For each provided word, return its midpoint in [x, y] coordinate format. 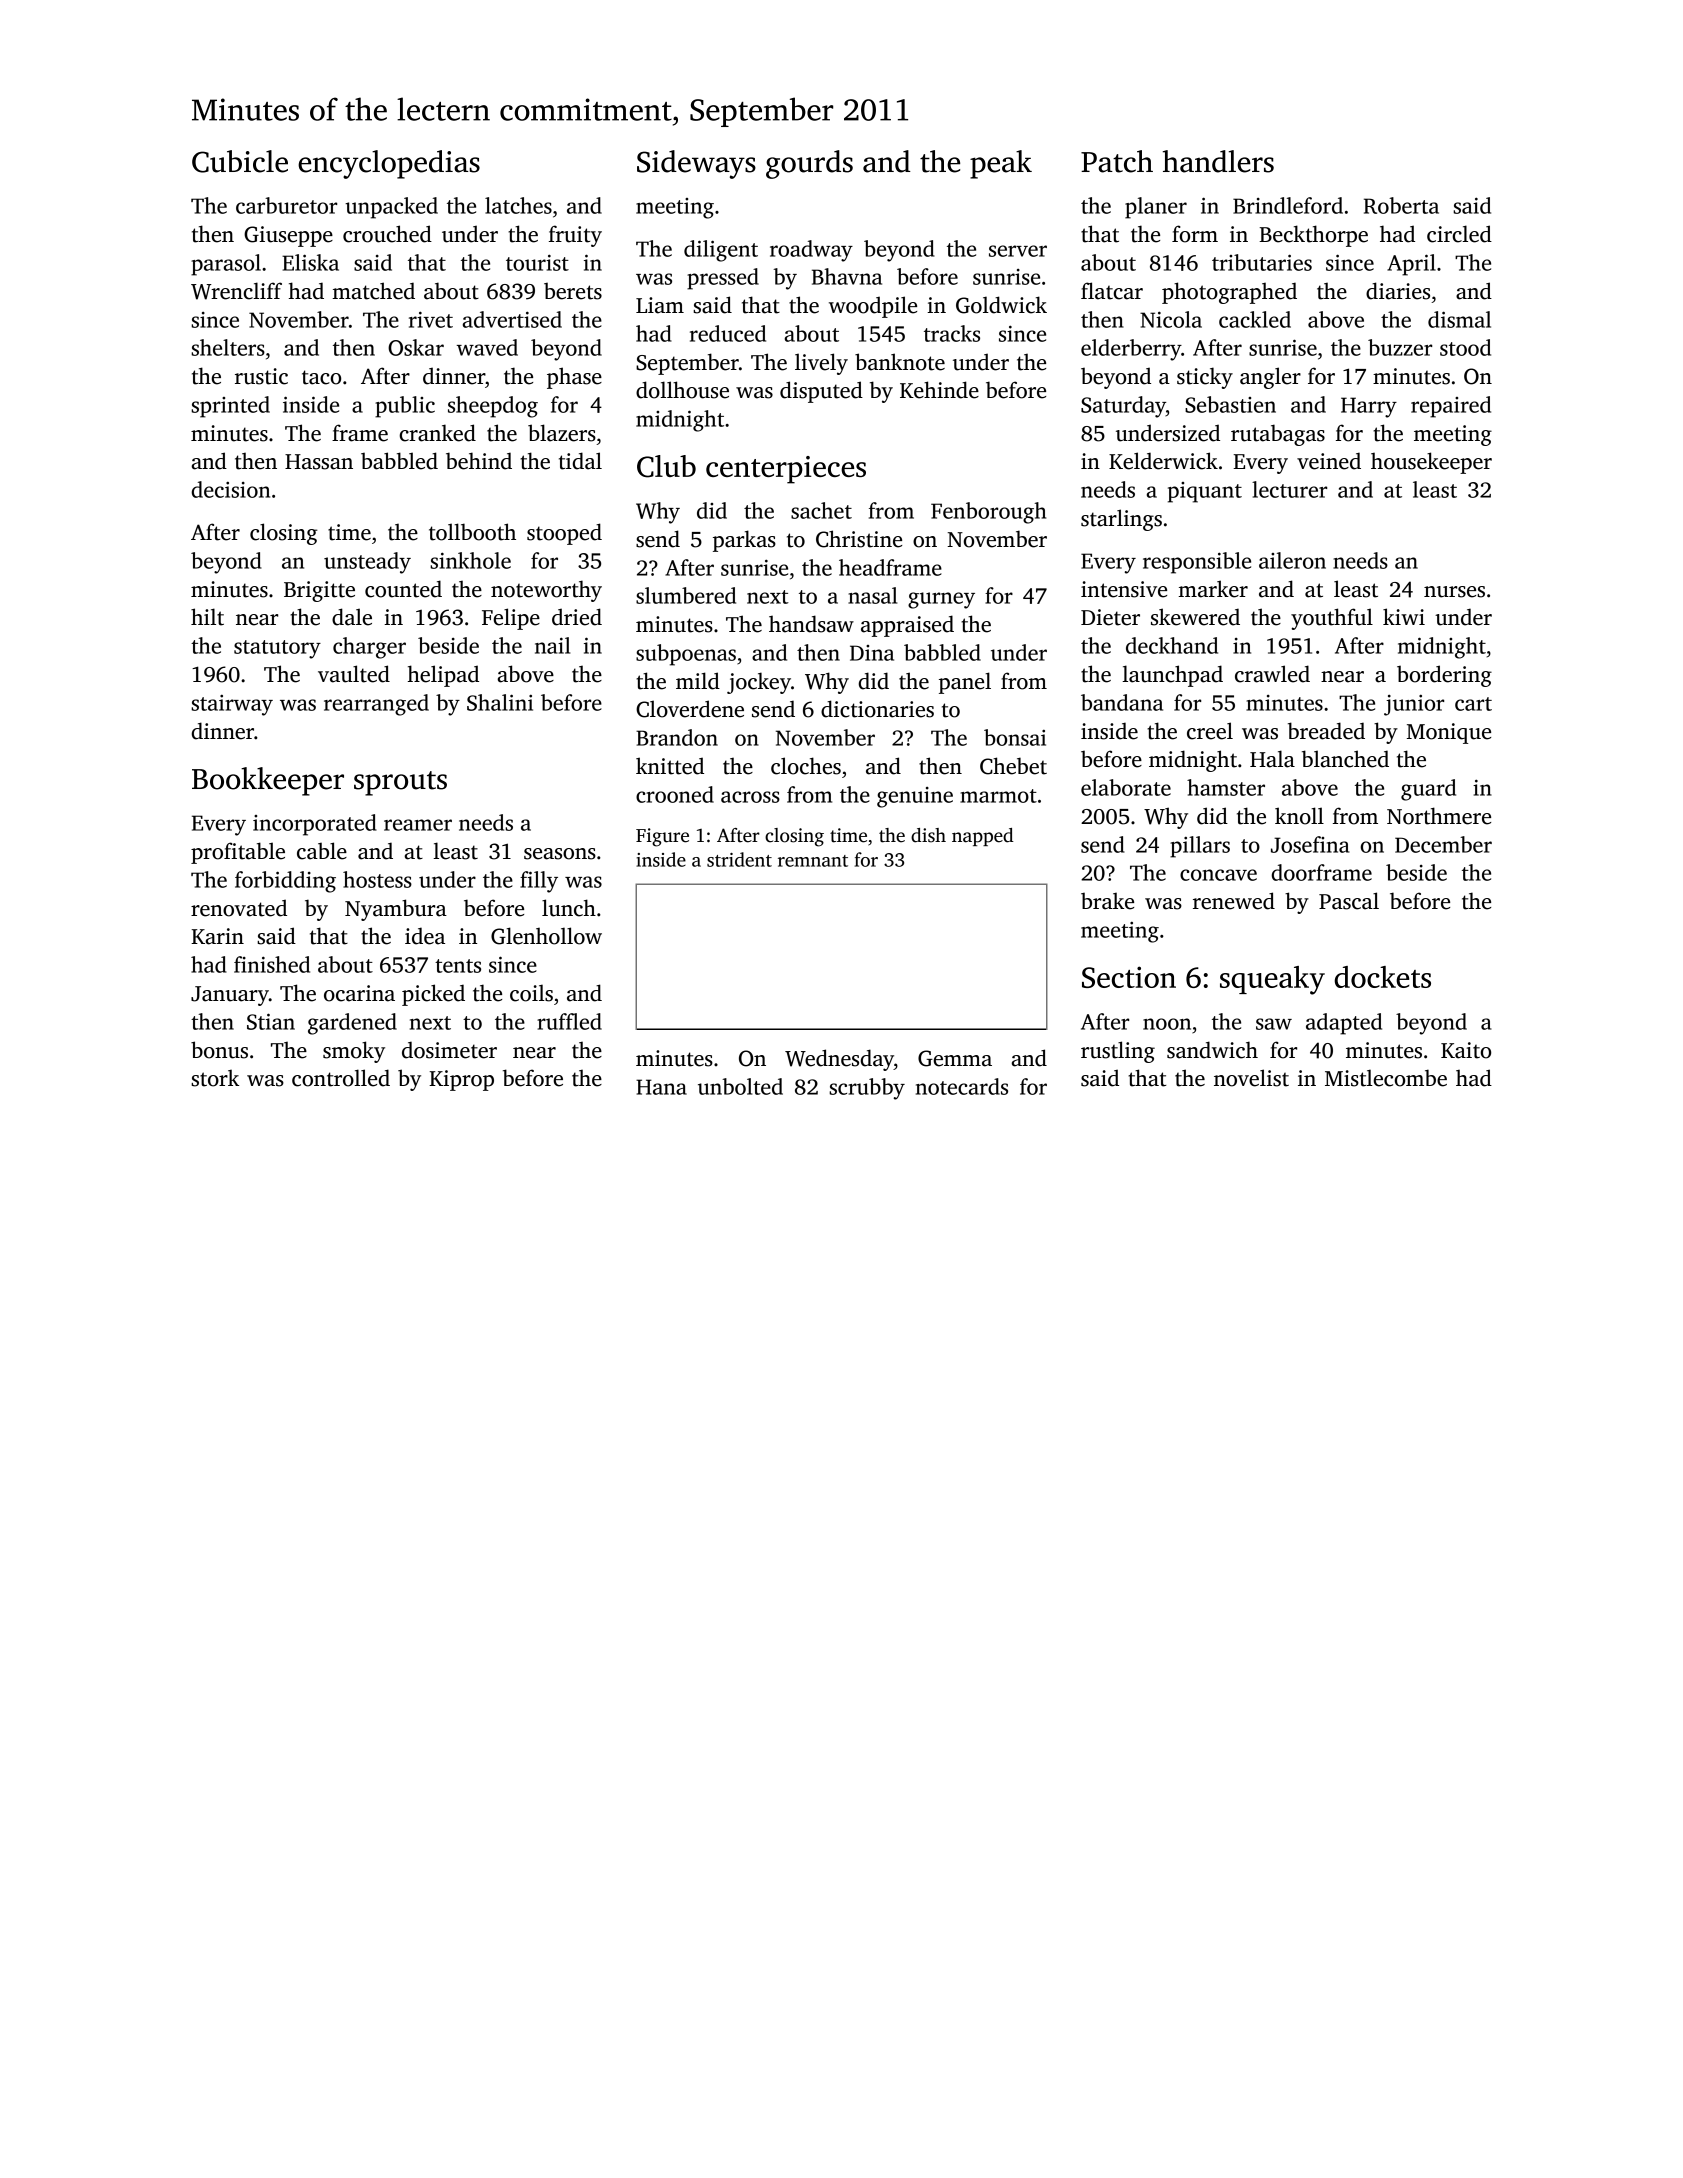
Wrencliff [236, 291]
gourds [809, 164]
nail [552, 645]
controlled [341, 1078]
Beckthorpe [1313, 236]
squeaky [1272, 980]
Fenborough [988, 513]
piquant [1205, 492]
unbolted [740, 1086]
